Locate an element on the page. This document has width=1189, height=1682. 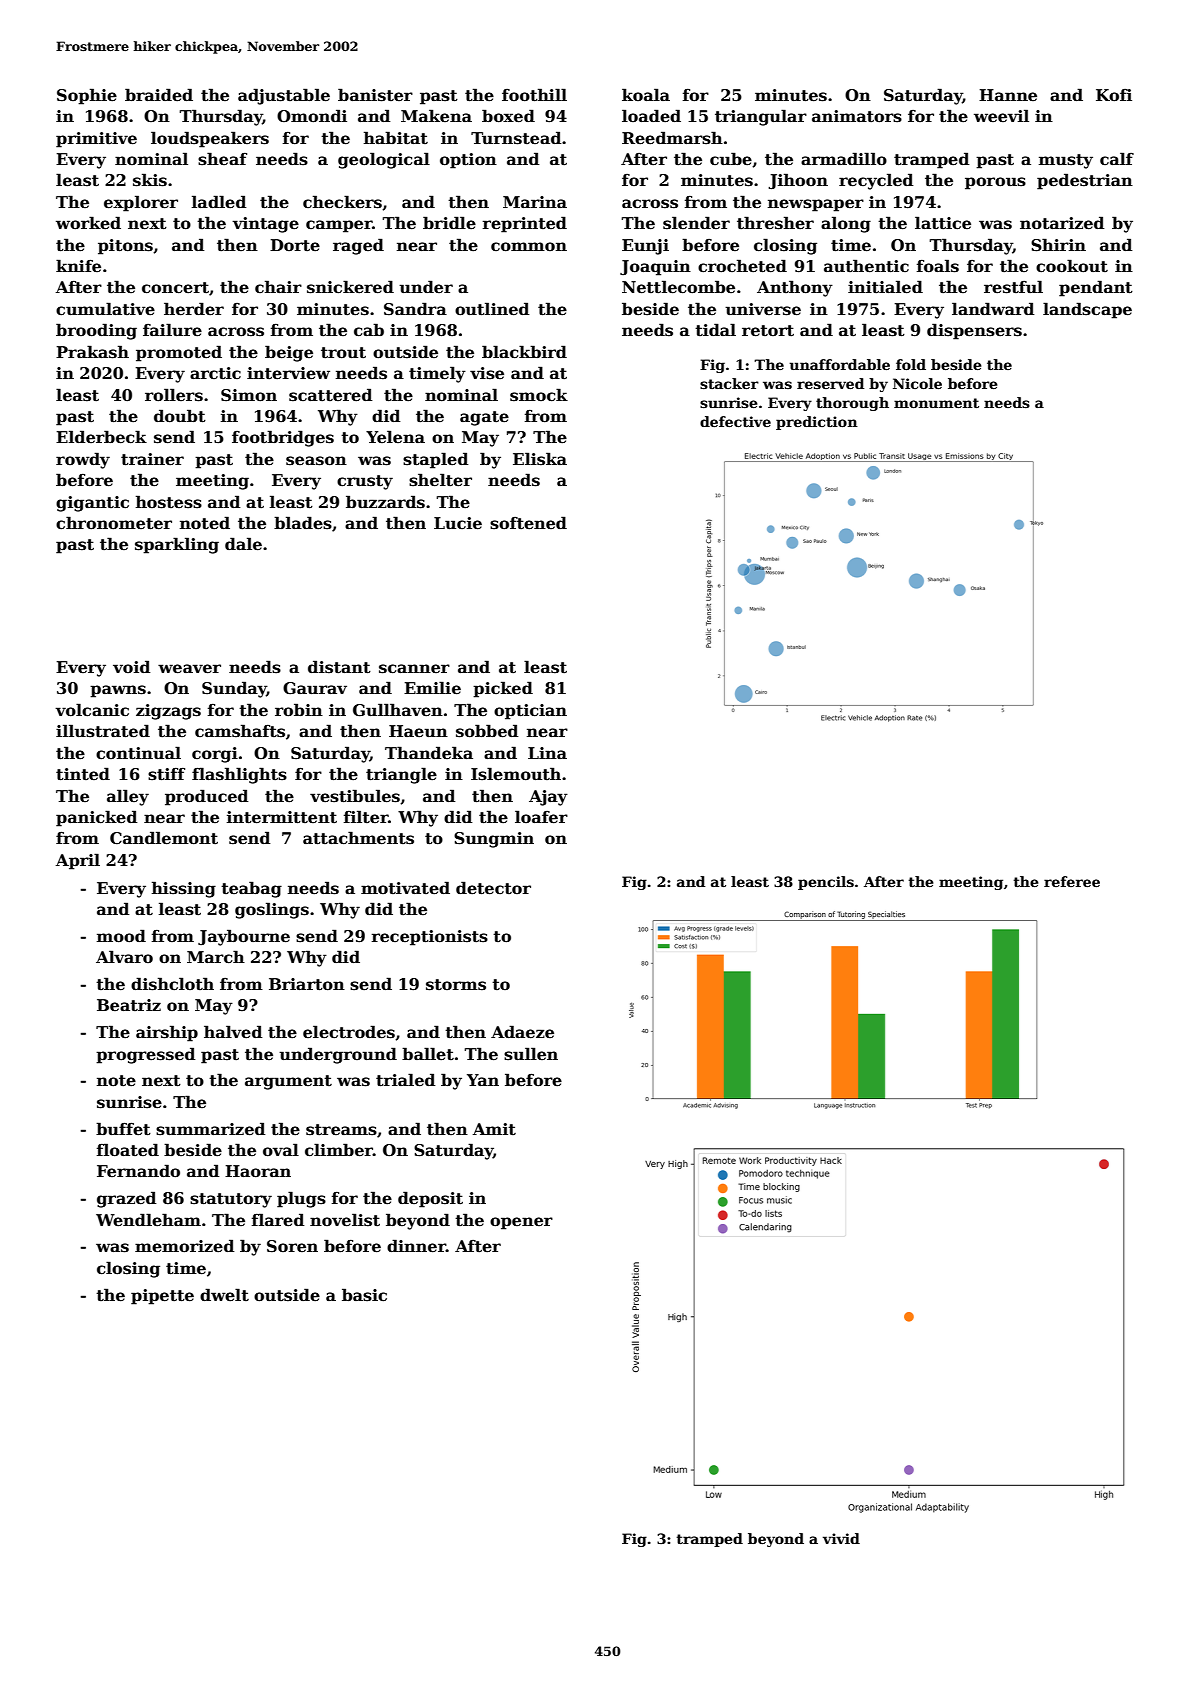
dwelt is located at coordinates (224, 1295).
